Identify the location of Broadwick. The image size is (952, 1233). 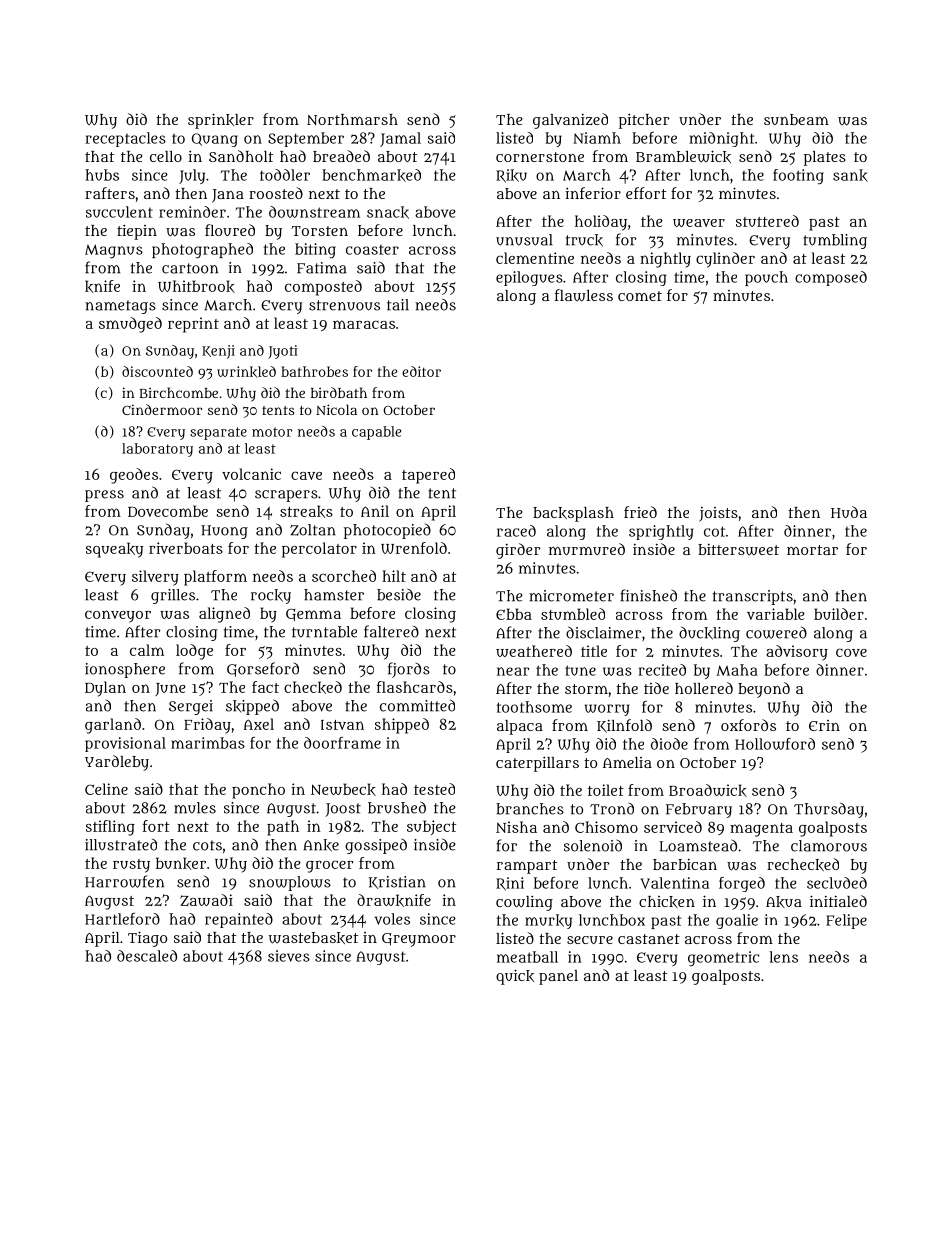
(708, 790).
